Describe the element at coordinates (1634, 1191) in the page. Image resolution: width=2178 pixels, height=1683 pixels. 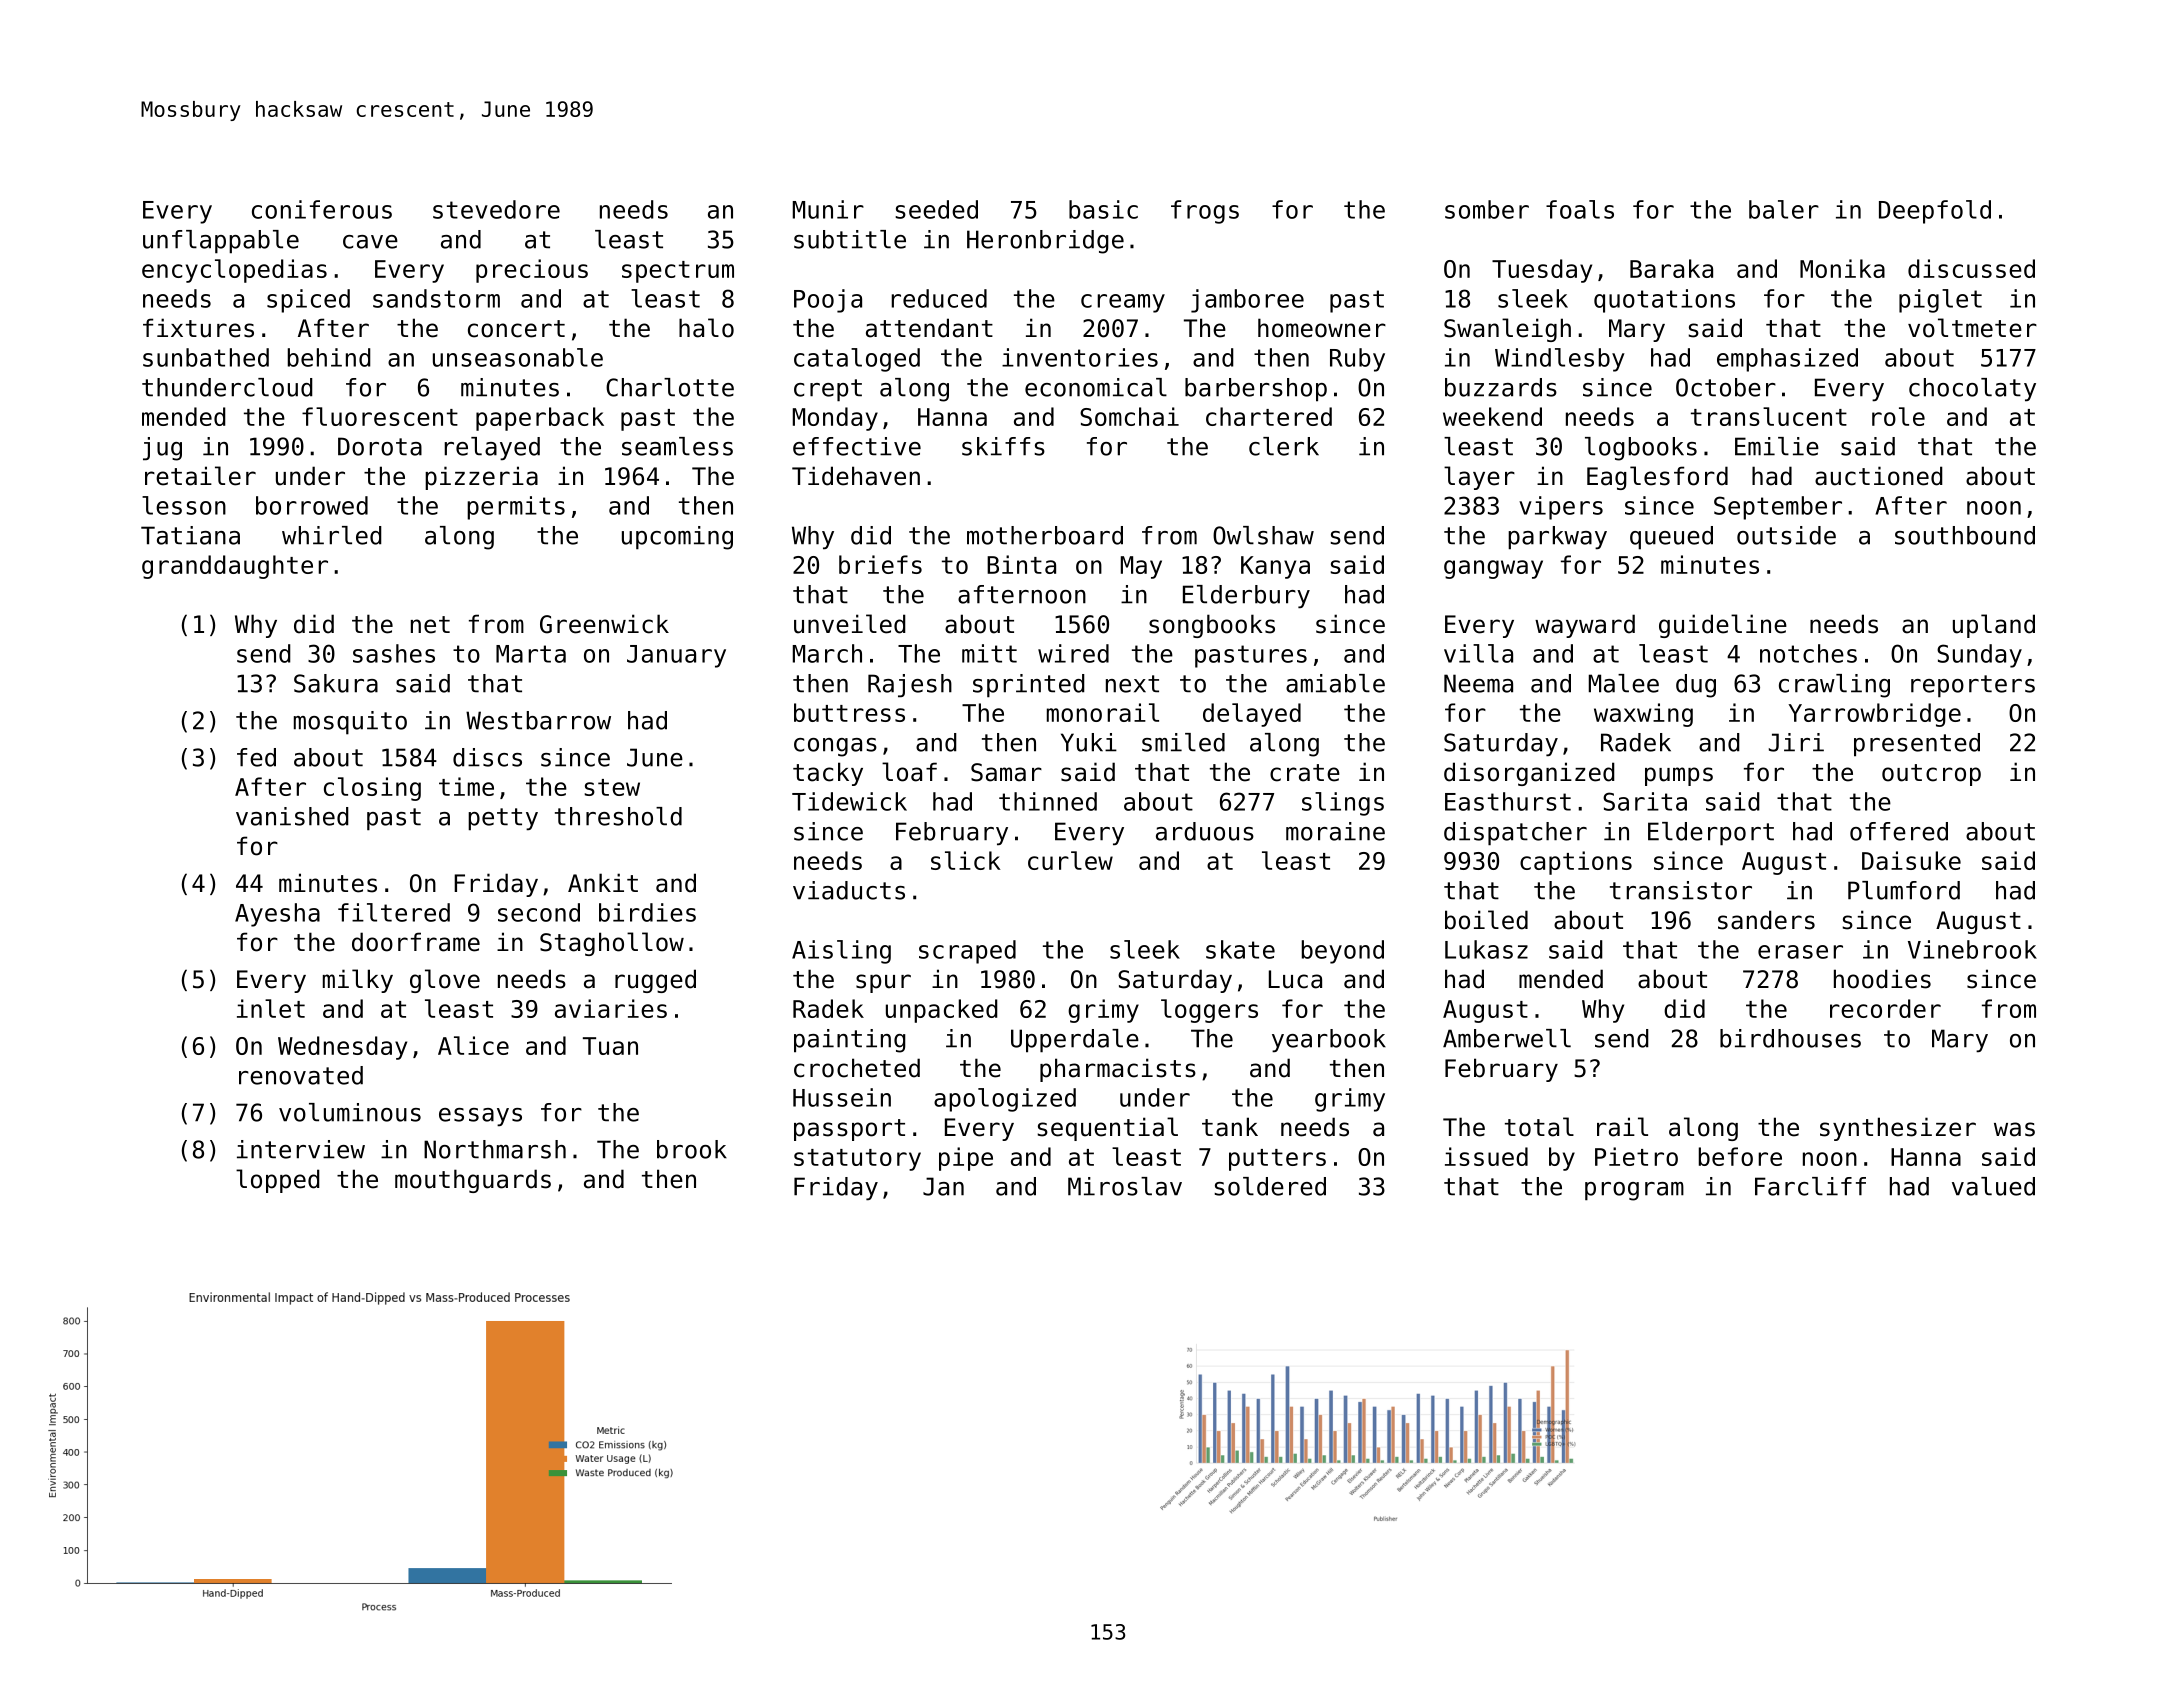
I see `program` at that location.
